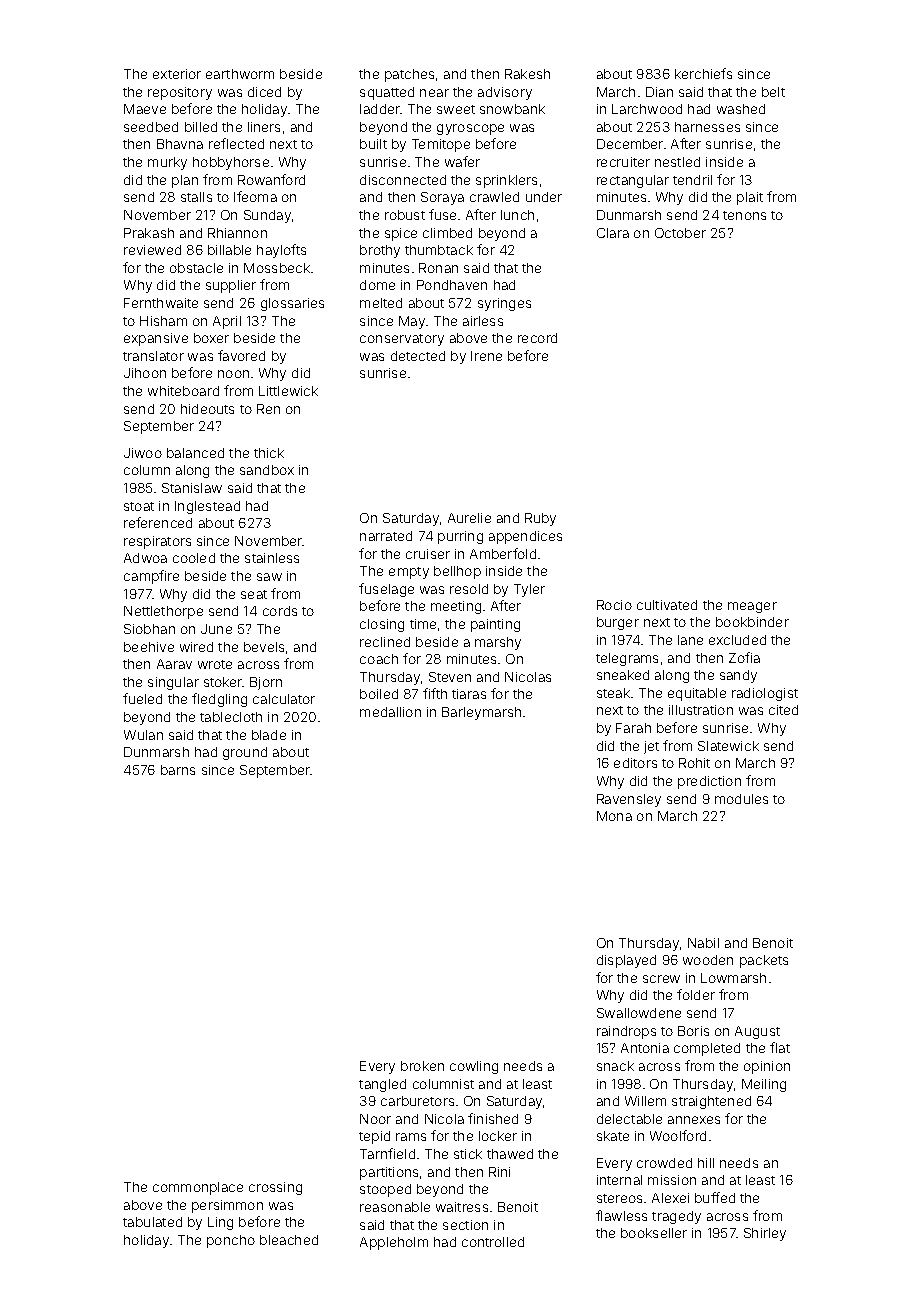 Image resolution: width=924 pixels, height=1308 pixels. I want to click on October, so click(680, 233).
